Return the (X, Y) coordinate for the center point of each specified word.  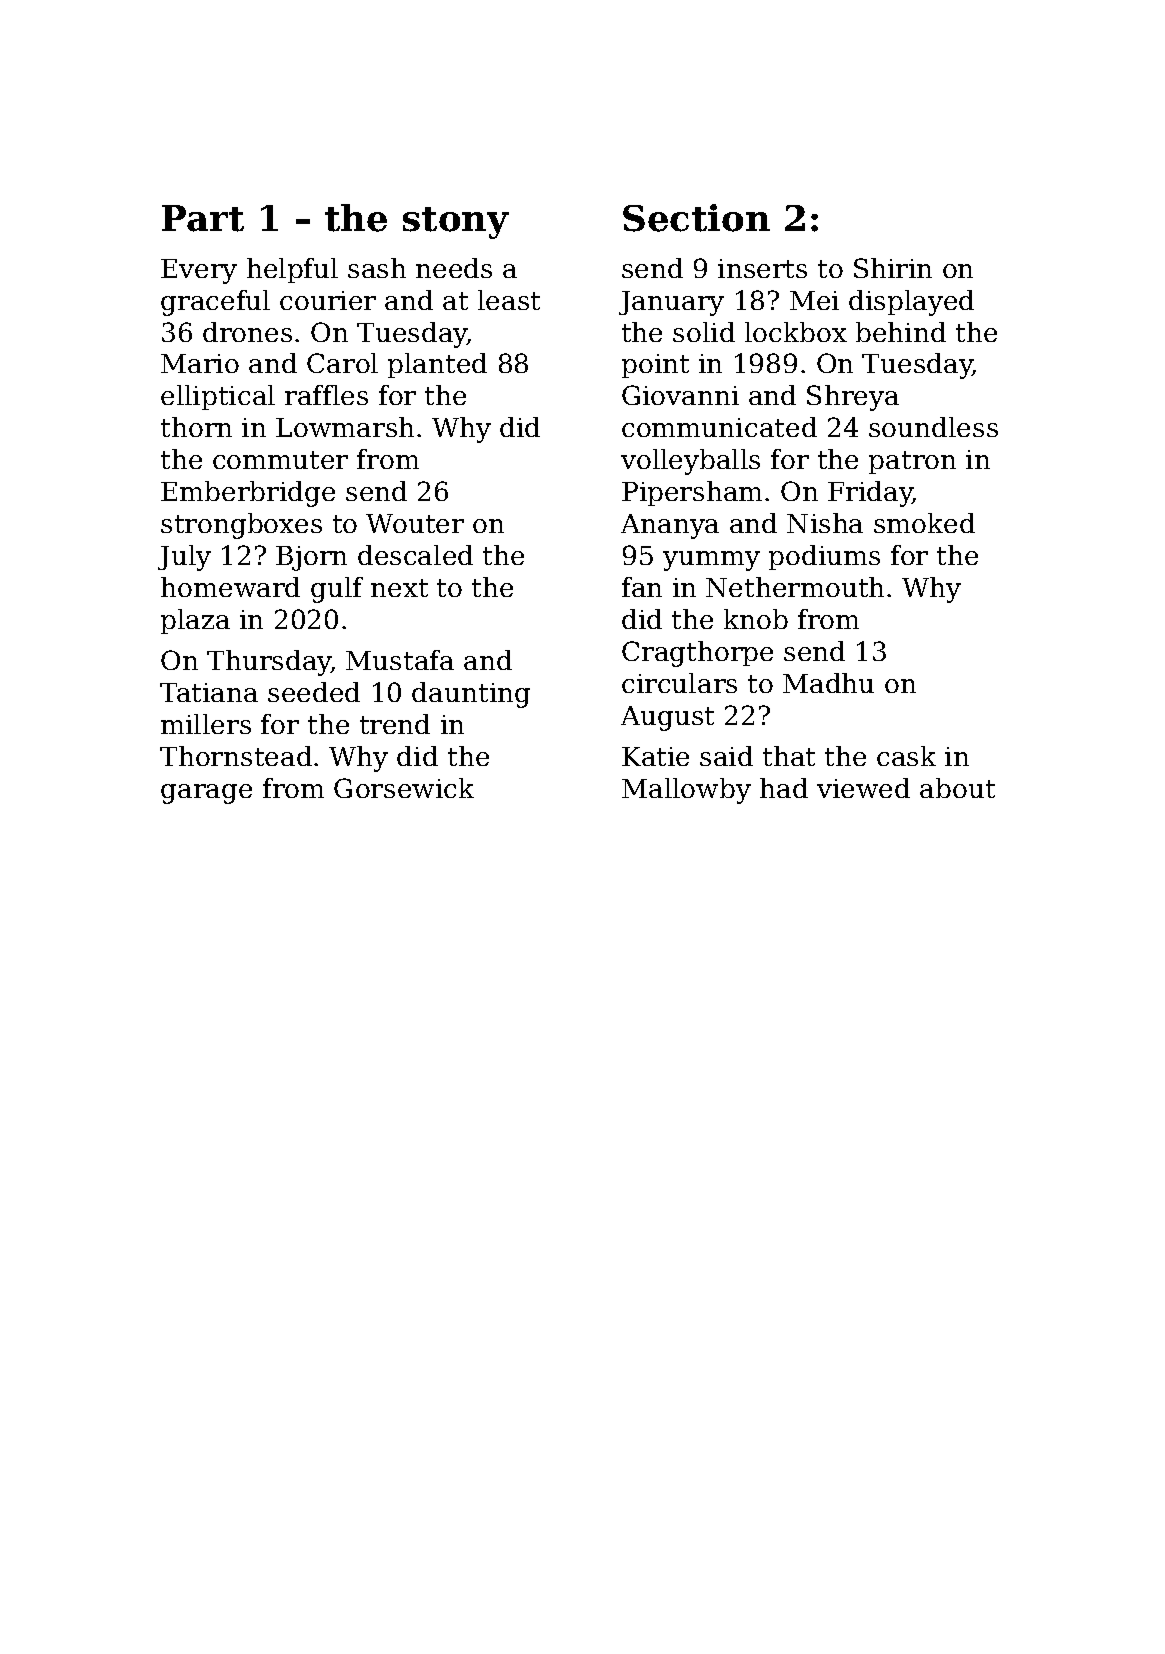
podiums (824, 557)
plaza (195, 621)
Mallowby (686, 791)
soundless (933, 427)
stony (456, 223)
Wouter (415, 523)
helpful (292, 270)
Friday (870, 494)
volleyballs (690, 462)
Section (696, 218)
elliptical (218, 397)
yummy (711, 561)
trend (395, 724)
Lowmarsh (345, 427)
